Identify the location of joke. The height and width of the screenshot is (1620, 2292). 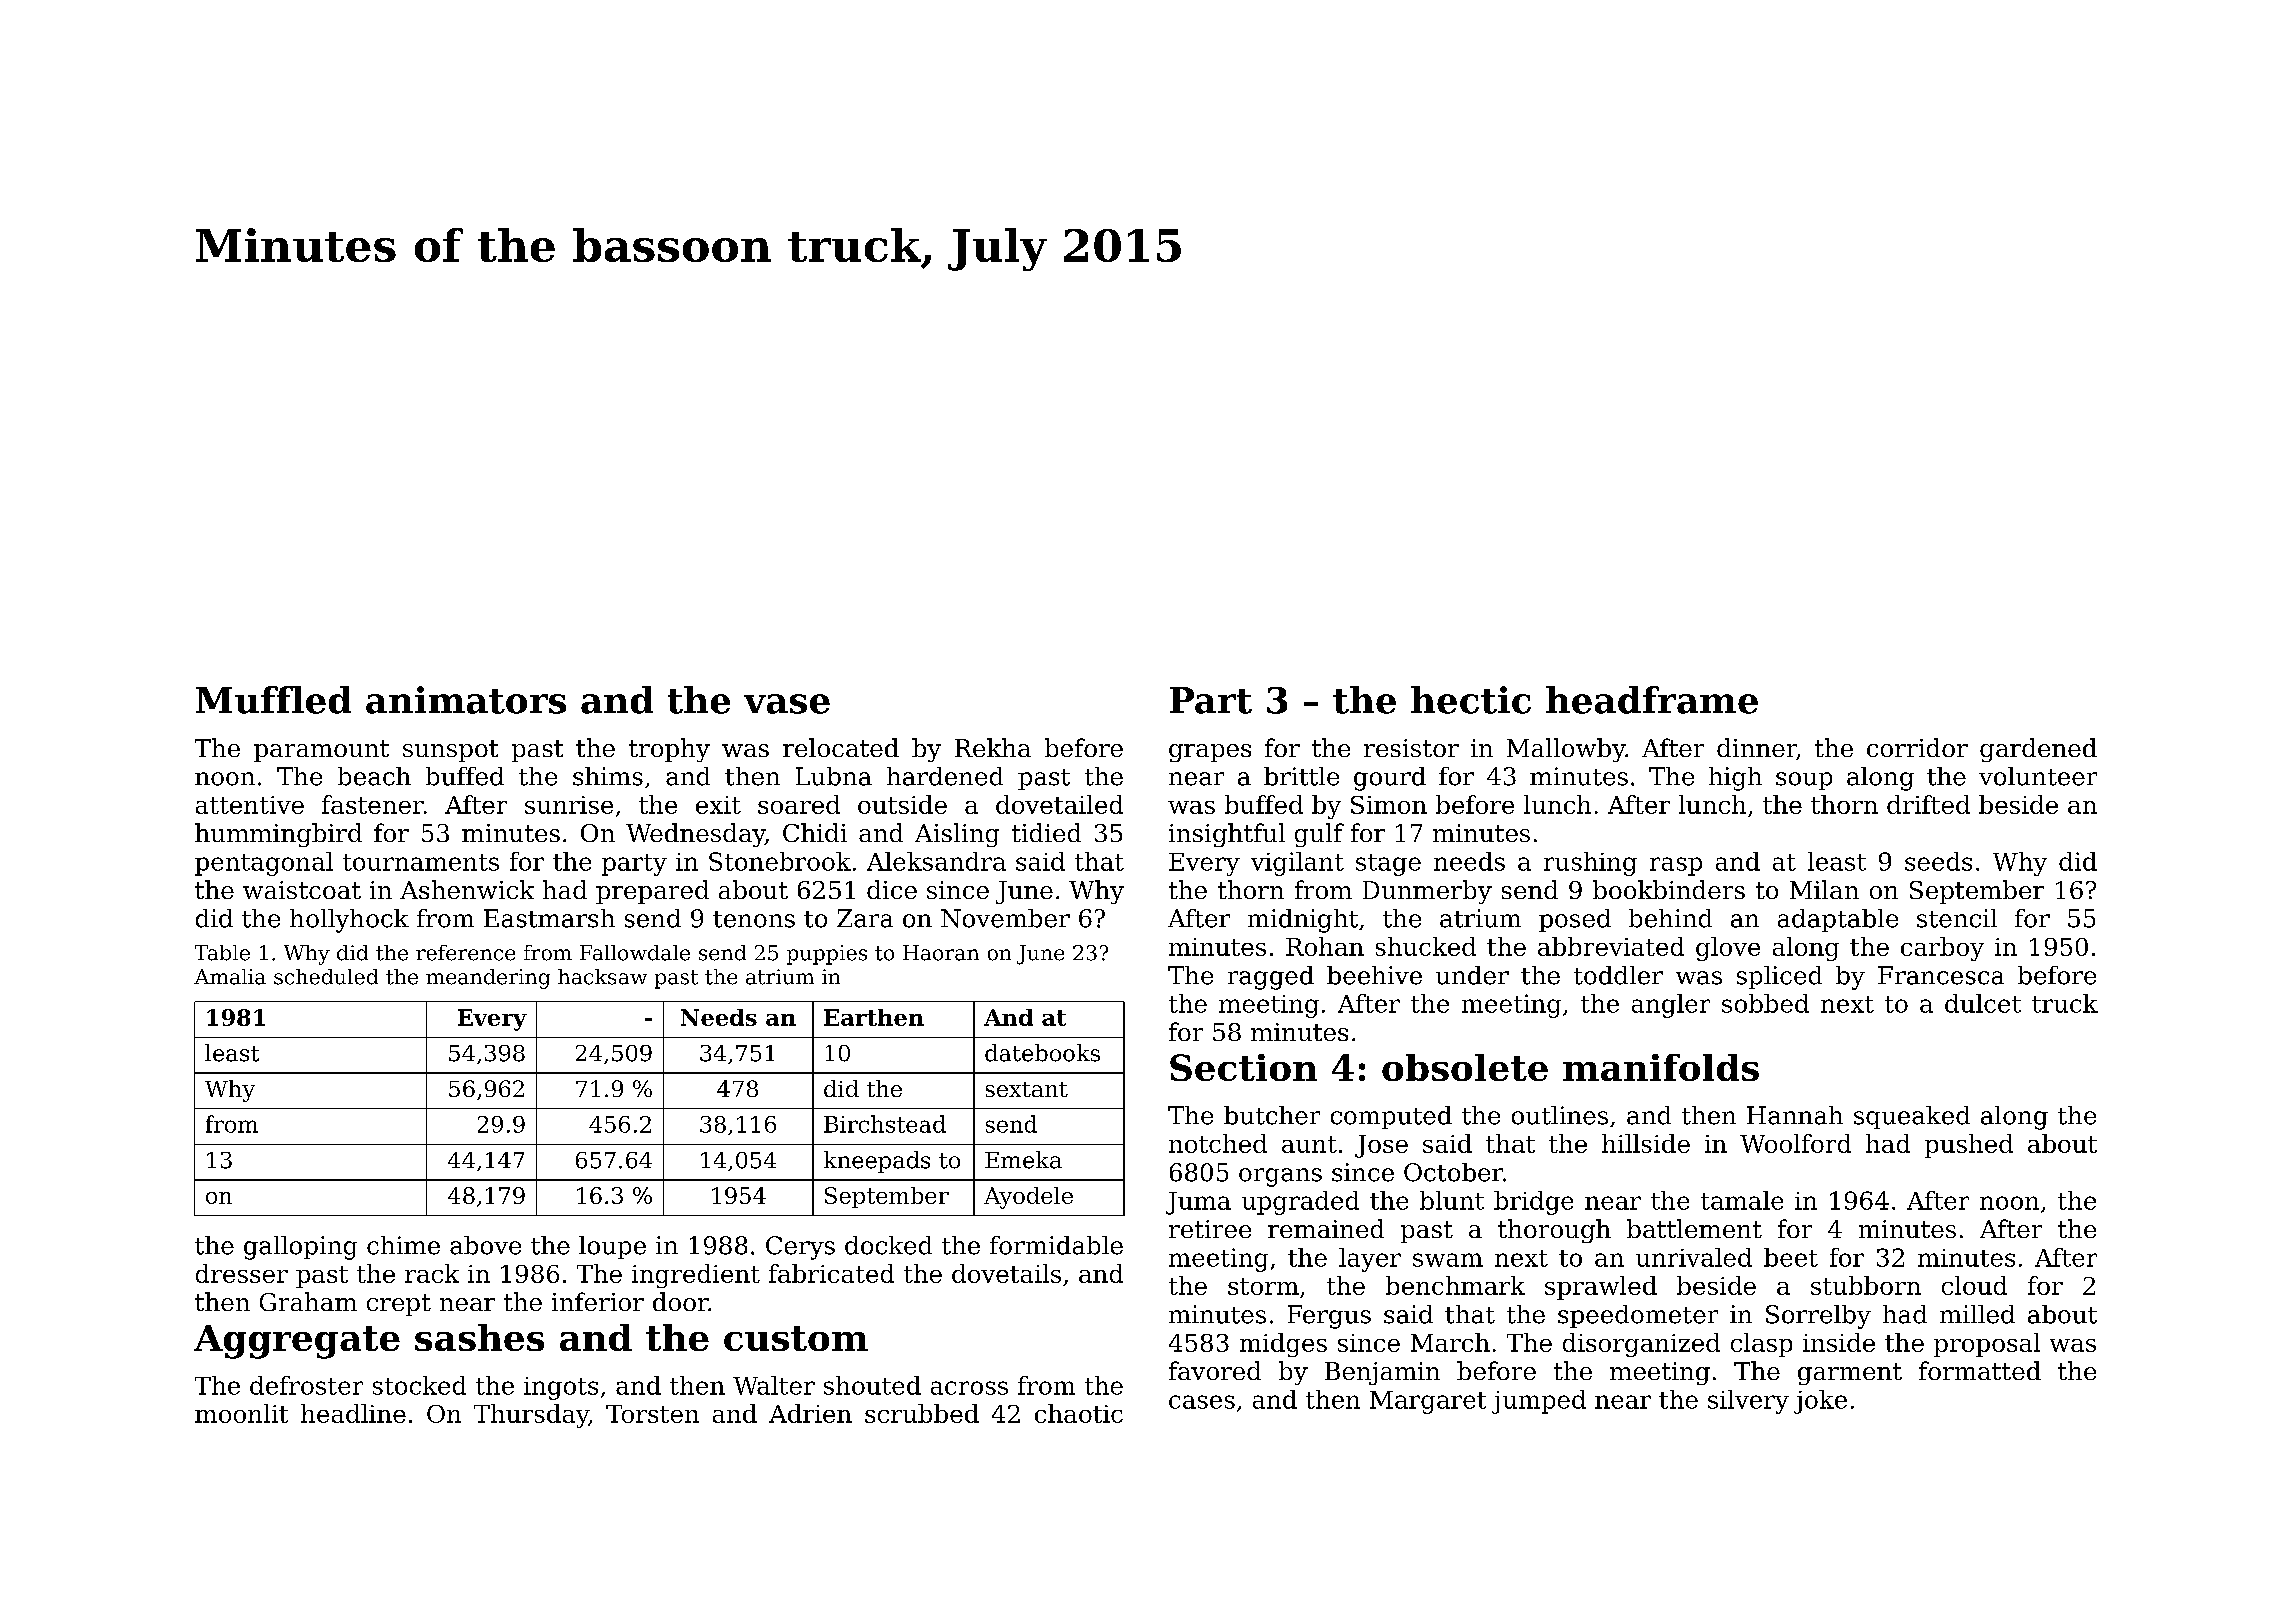
(1820, 1402).
